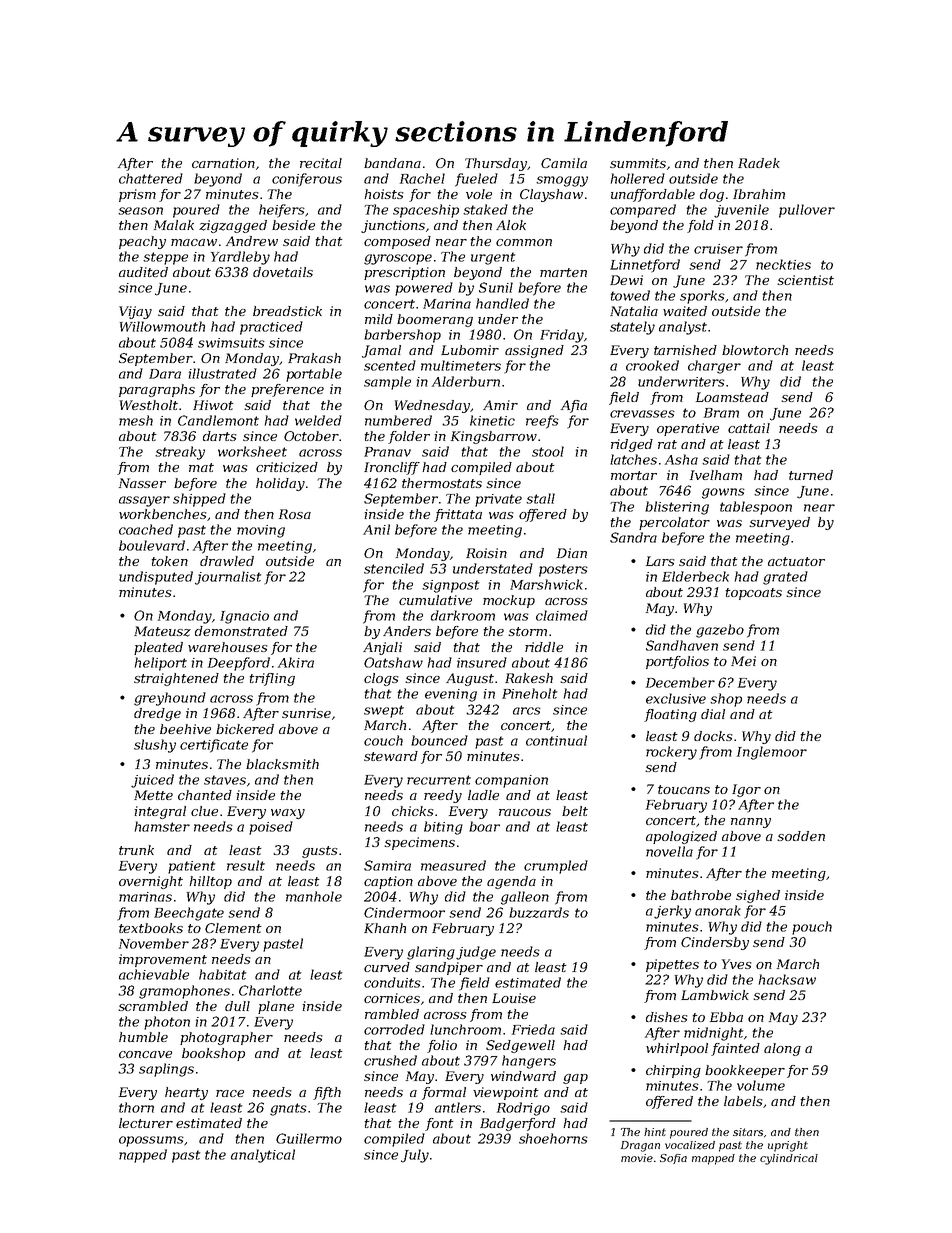 The height and width of the screenshot is (1233, 952). Describe the element at coordinates (680, 682) in the screenshot. I see `December` at that location.
